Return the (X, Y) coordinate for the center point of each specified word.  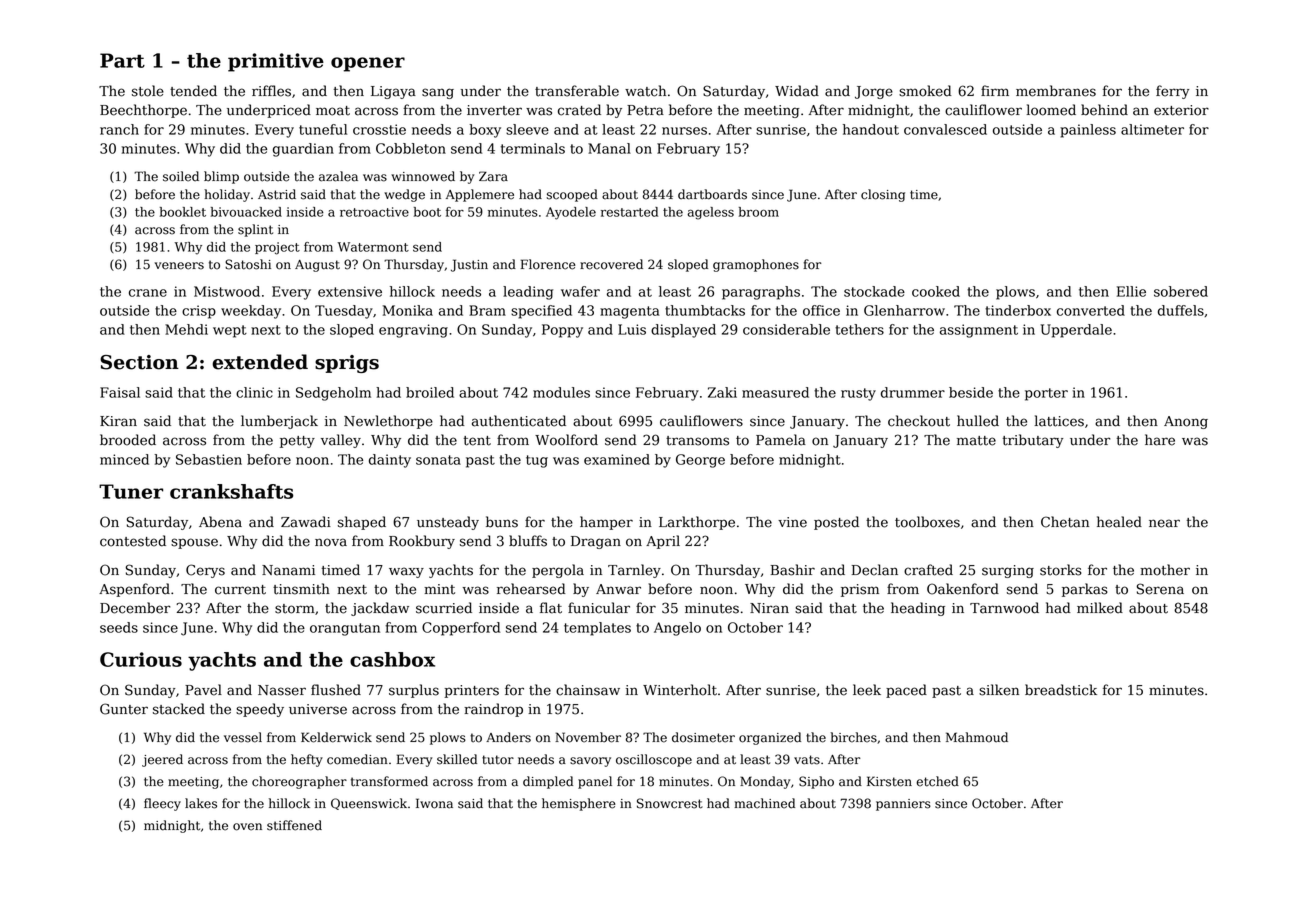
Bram (487, 310)
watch (645, 91)
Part (122, 60)
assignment (979, 331)
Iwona (434, 803)
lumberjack (279, 422)
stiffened (294, 825)
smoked (925, 91)
